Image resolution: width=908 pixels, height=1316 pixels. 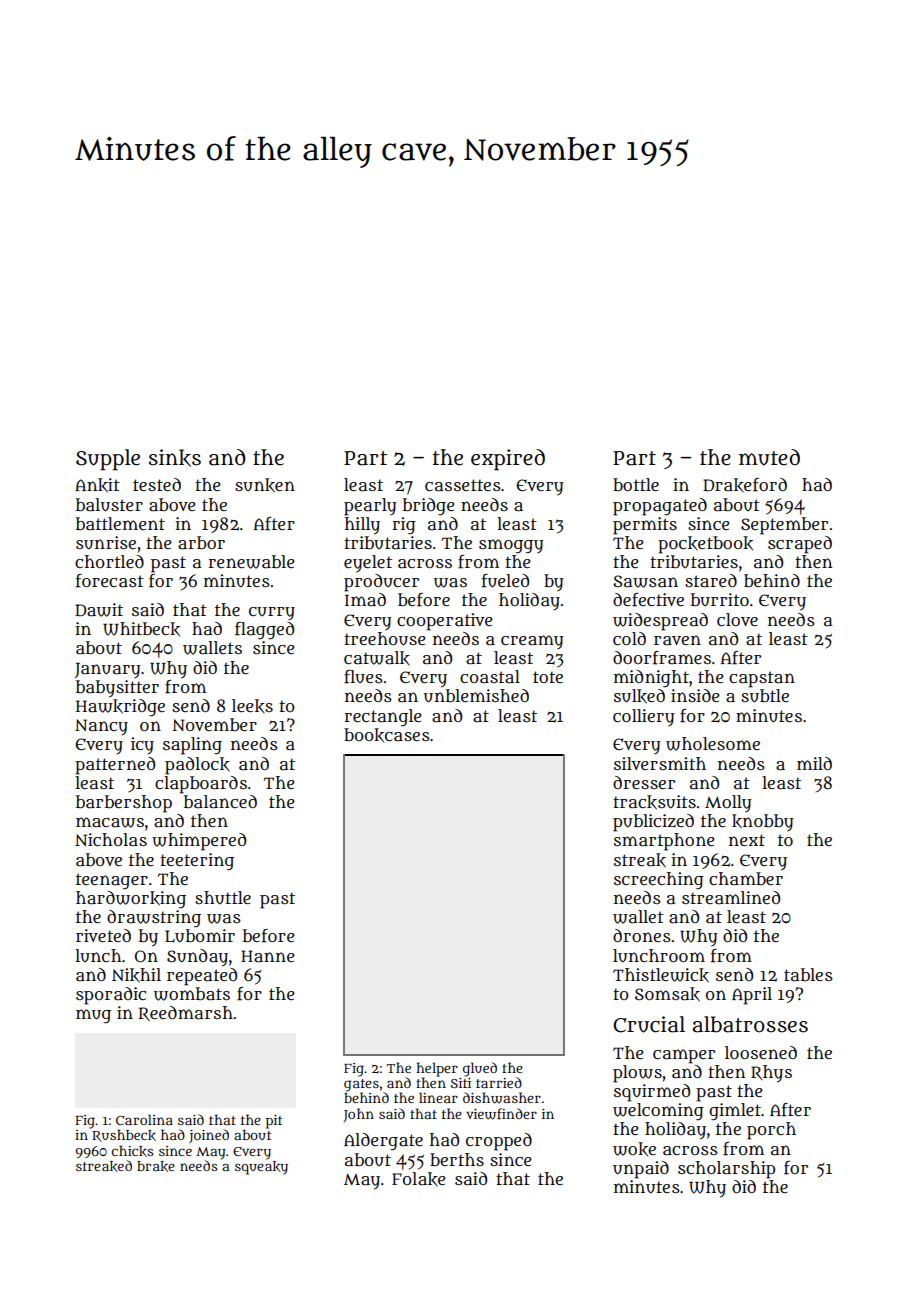 What do you see at coordinates (368, 564) in the screenshot?
I see `eyelet` at bounding box center [368, 564].
